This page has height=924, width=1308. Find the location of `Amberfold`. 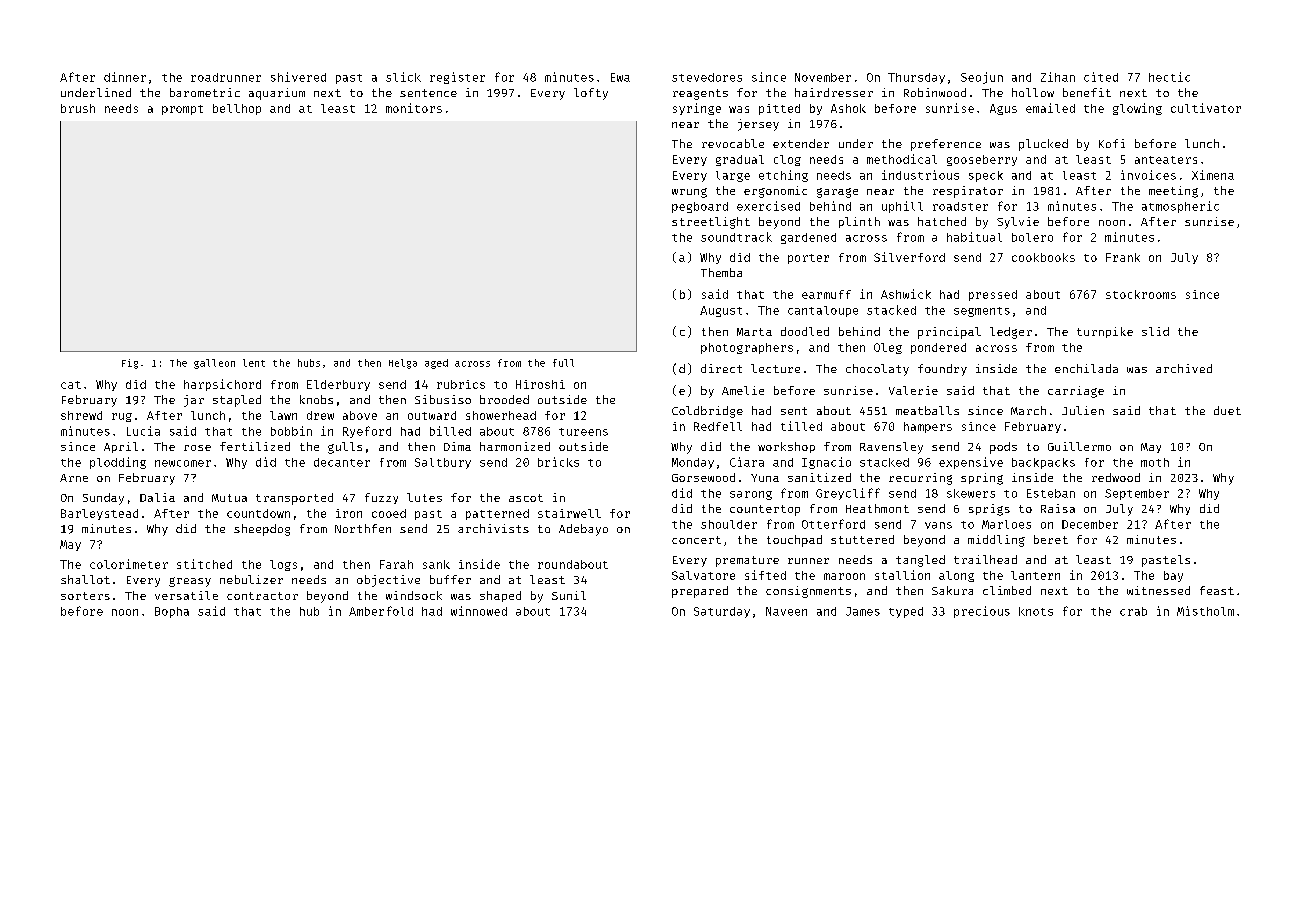

Amberfold is located at coordinates (381, 611).
